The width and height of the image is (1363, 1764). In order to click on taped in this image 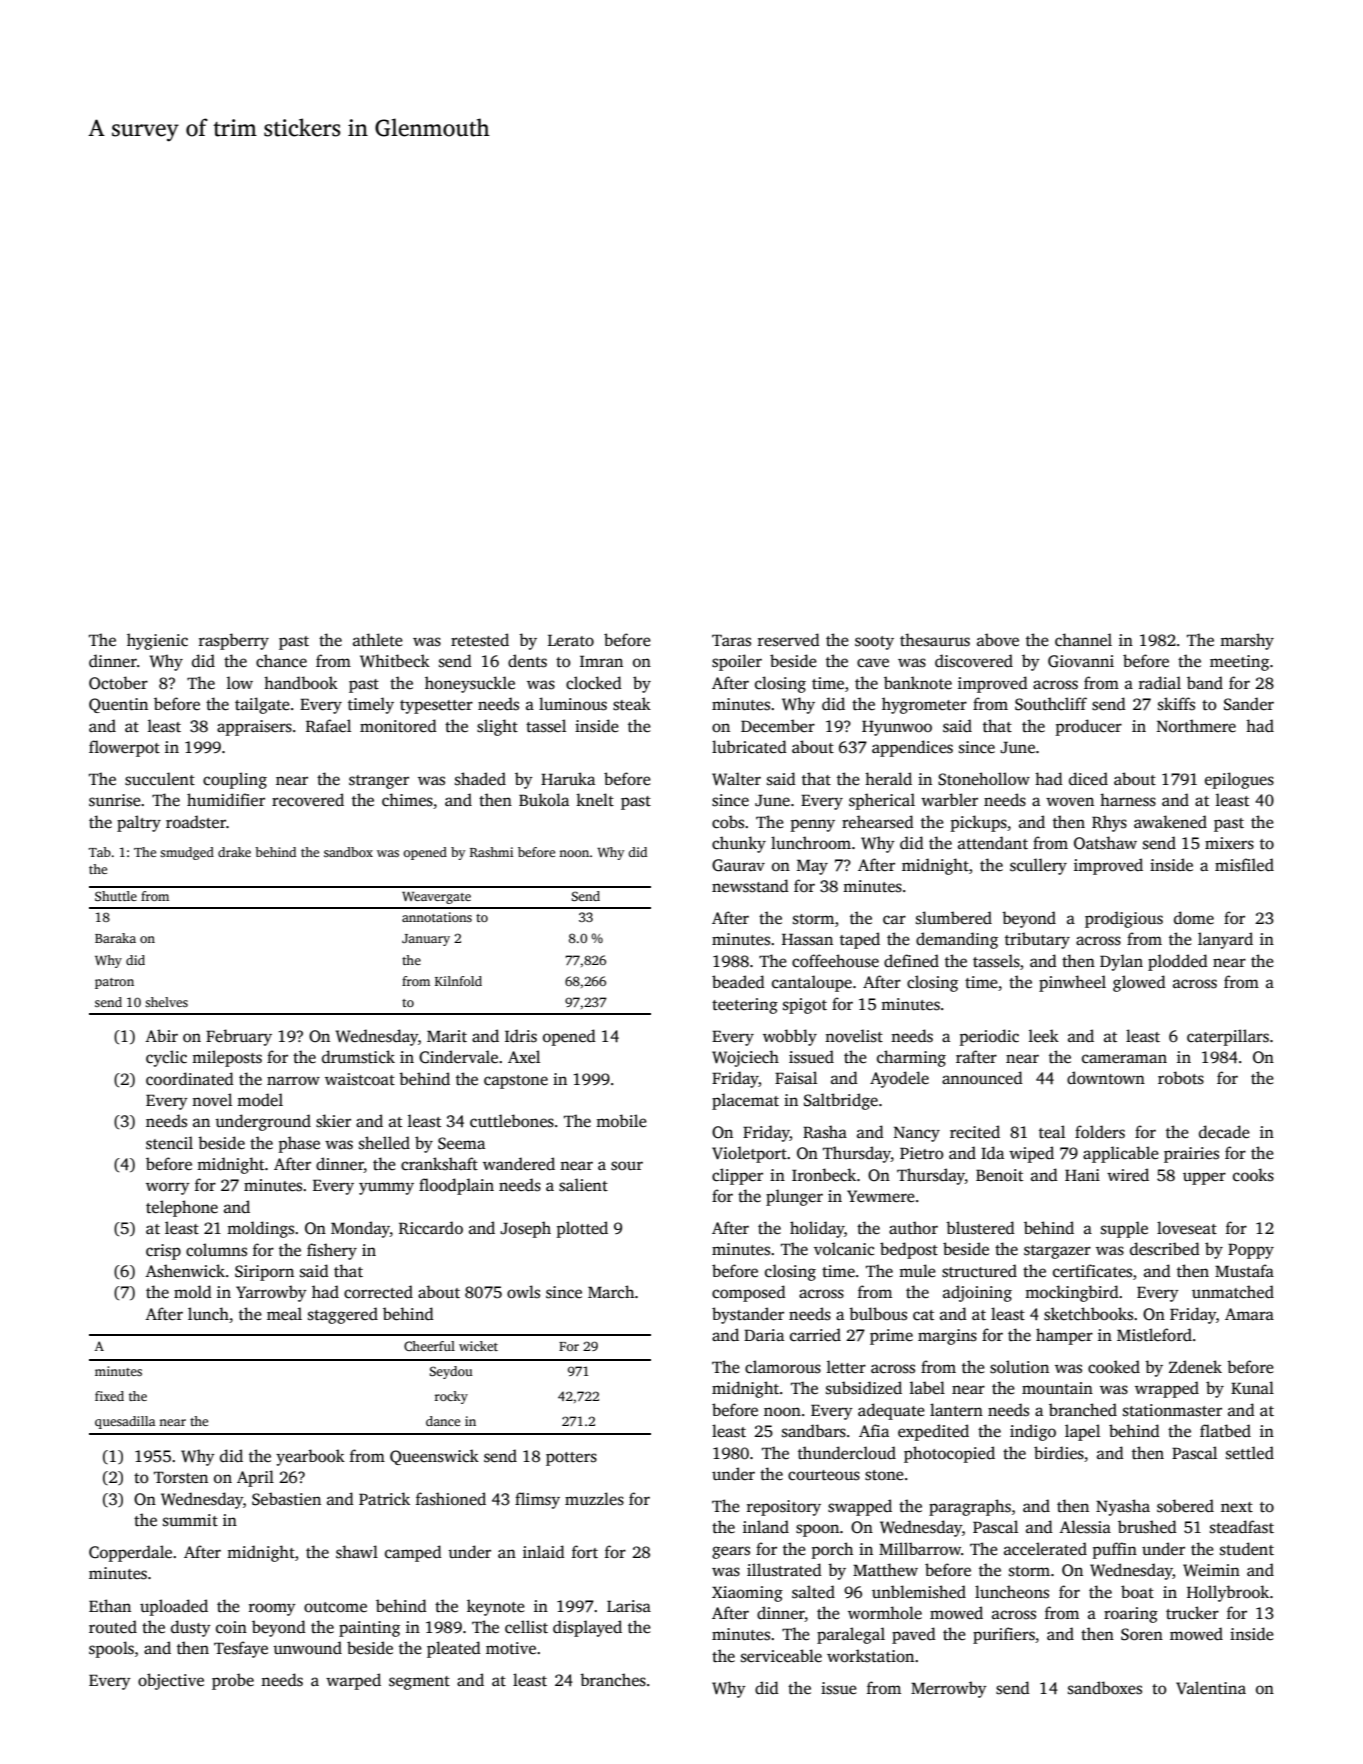, I will do `click(860, 940)`.
